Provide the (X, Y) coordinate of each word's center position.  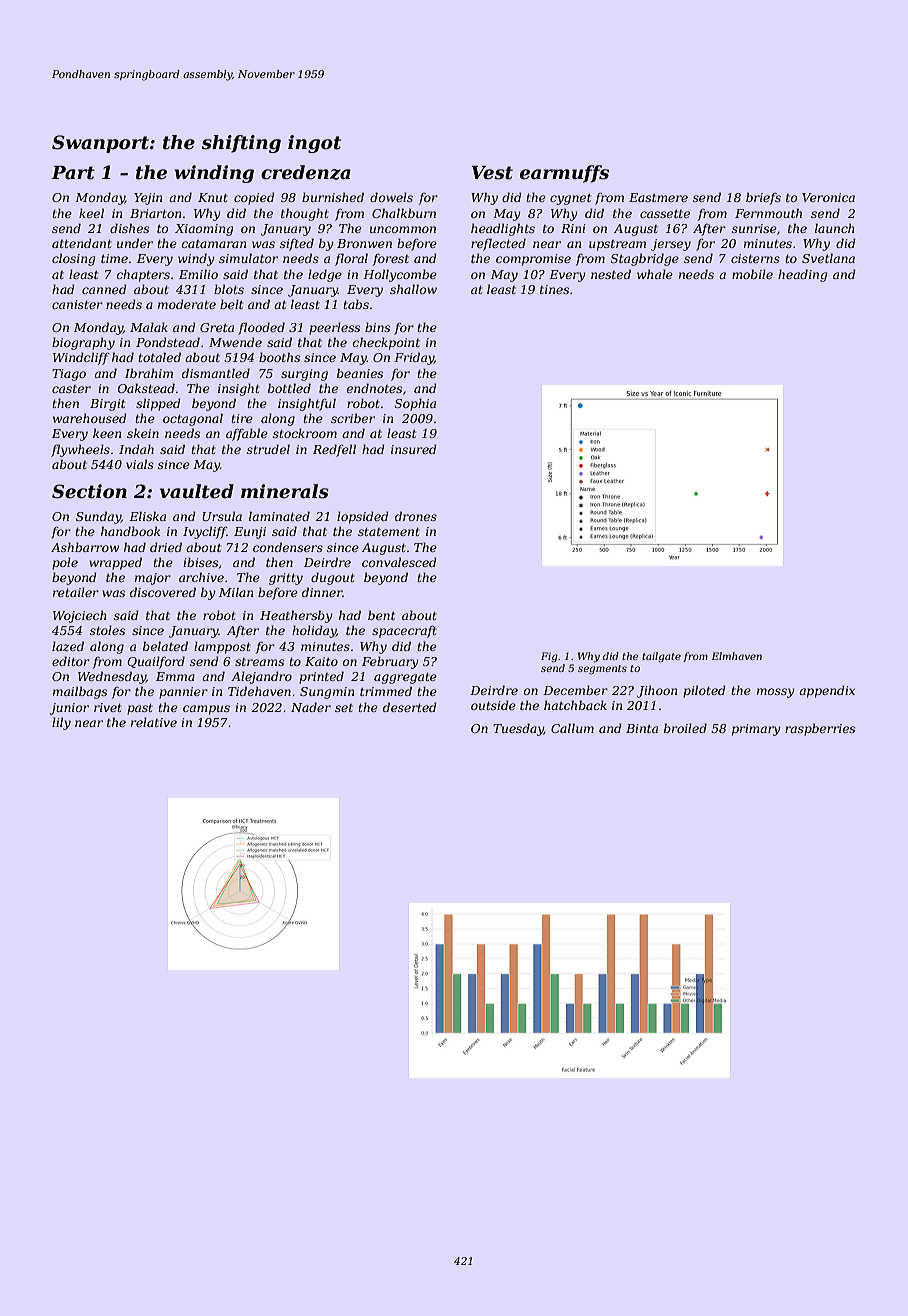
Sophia (415, 404)
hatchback (575, 705)
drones (416, 516)
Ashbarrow (85, 547)
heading (802, 275)
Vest (492, 173)
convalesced (399, 562)
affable (247, 434)
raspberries (820, 729)
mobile (752, 274)
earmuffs (564, 174)
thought (305, 214)
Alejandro (261, 677)
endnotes (374, 388)
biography (83, 343)
